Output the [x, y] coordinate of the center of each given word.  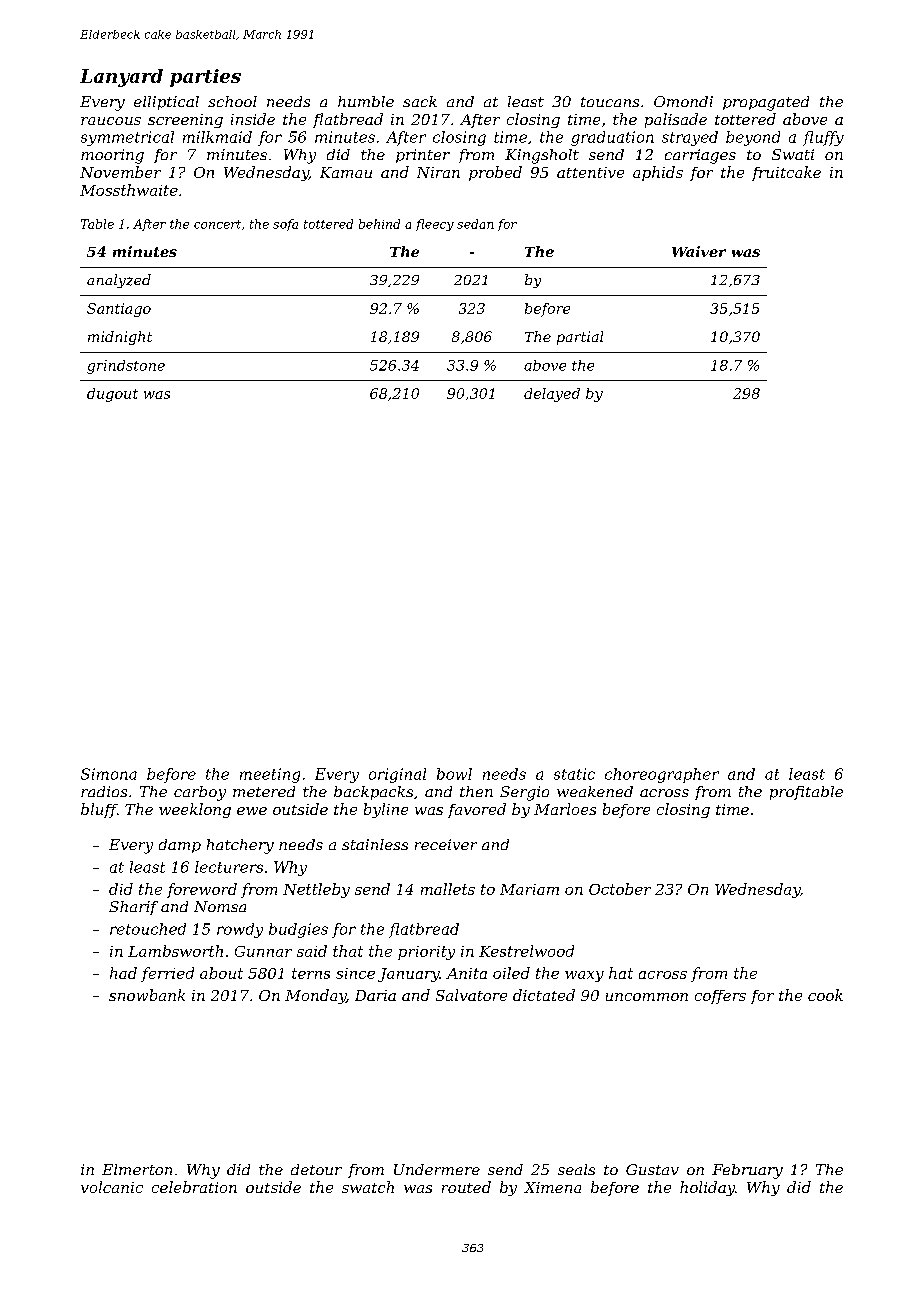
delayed [552, 395]
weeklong [195, 810]
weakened [595, 791]
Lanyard [121, 78]
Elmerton [137, 1169]
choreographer [662, 775]
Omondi [683, 101]
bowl [454, 774]
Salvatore [471, 995]
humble [366, 101]
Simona [109, 774]
